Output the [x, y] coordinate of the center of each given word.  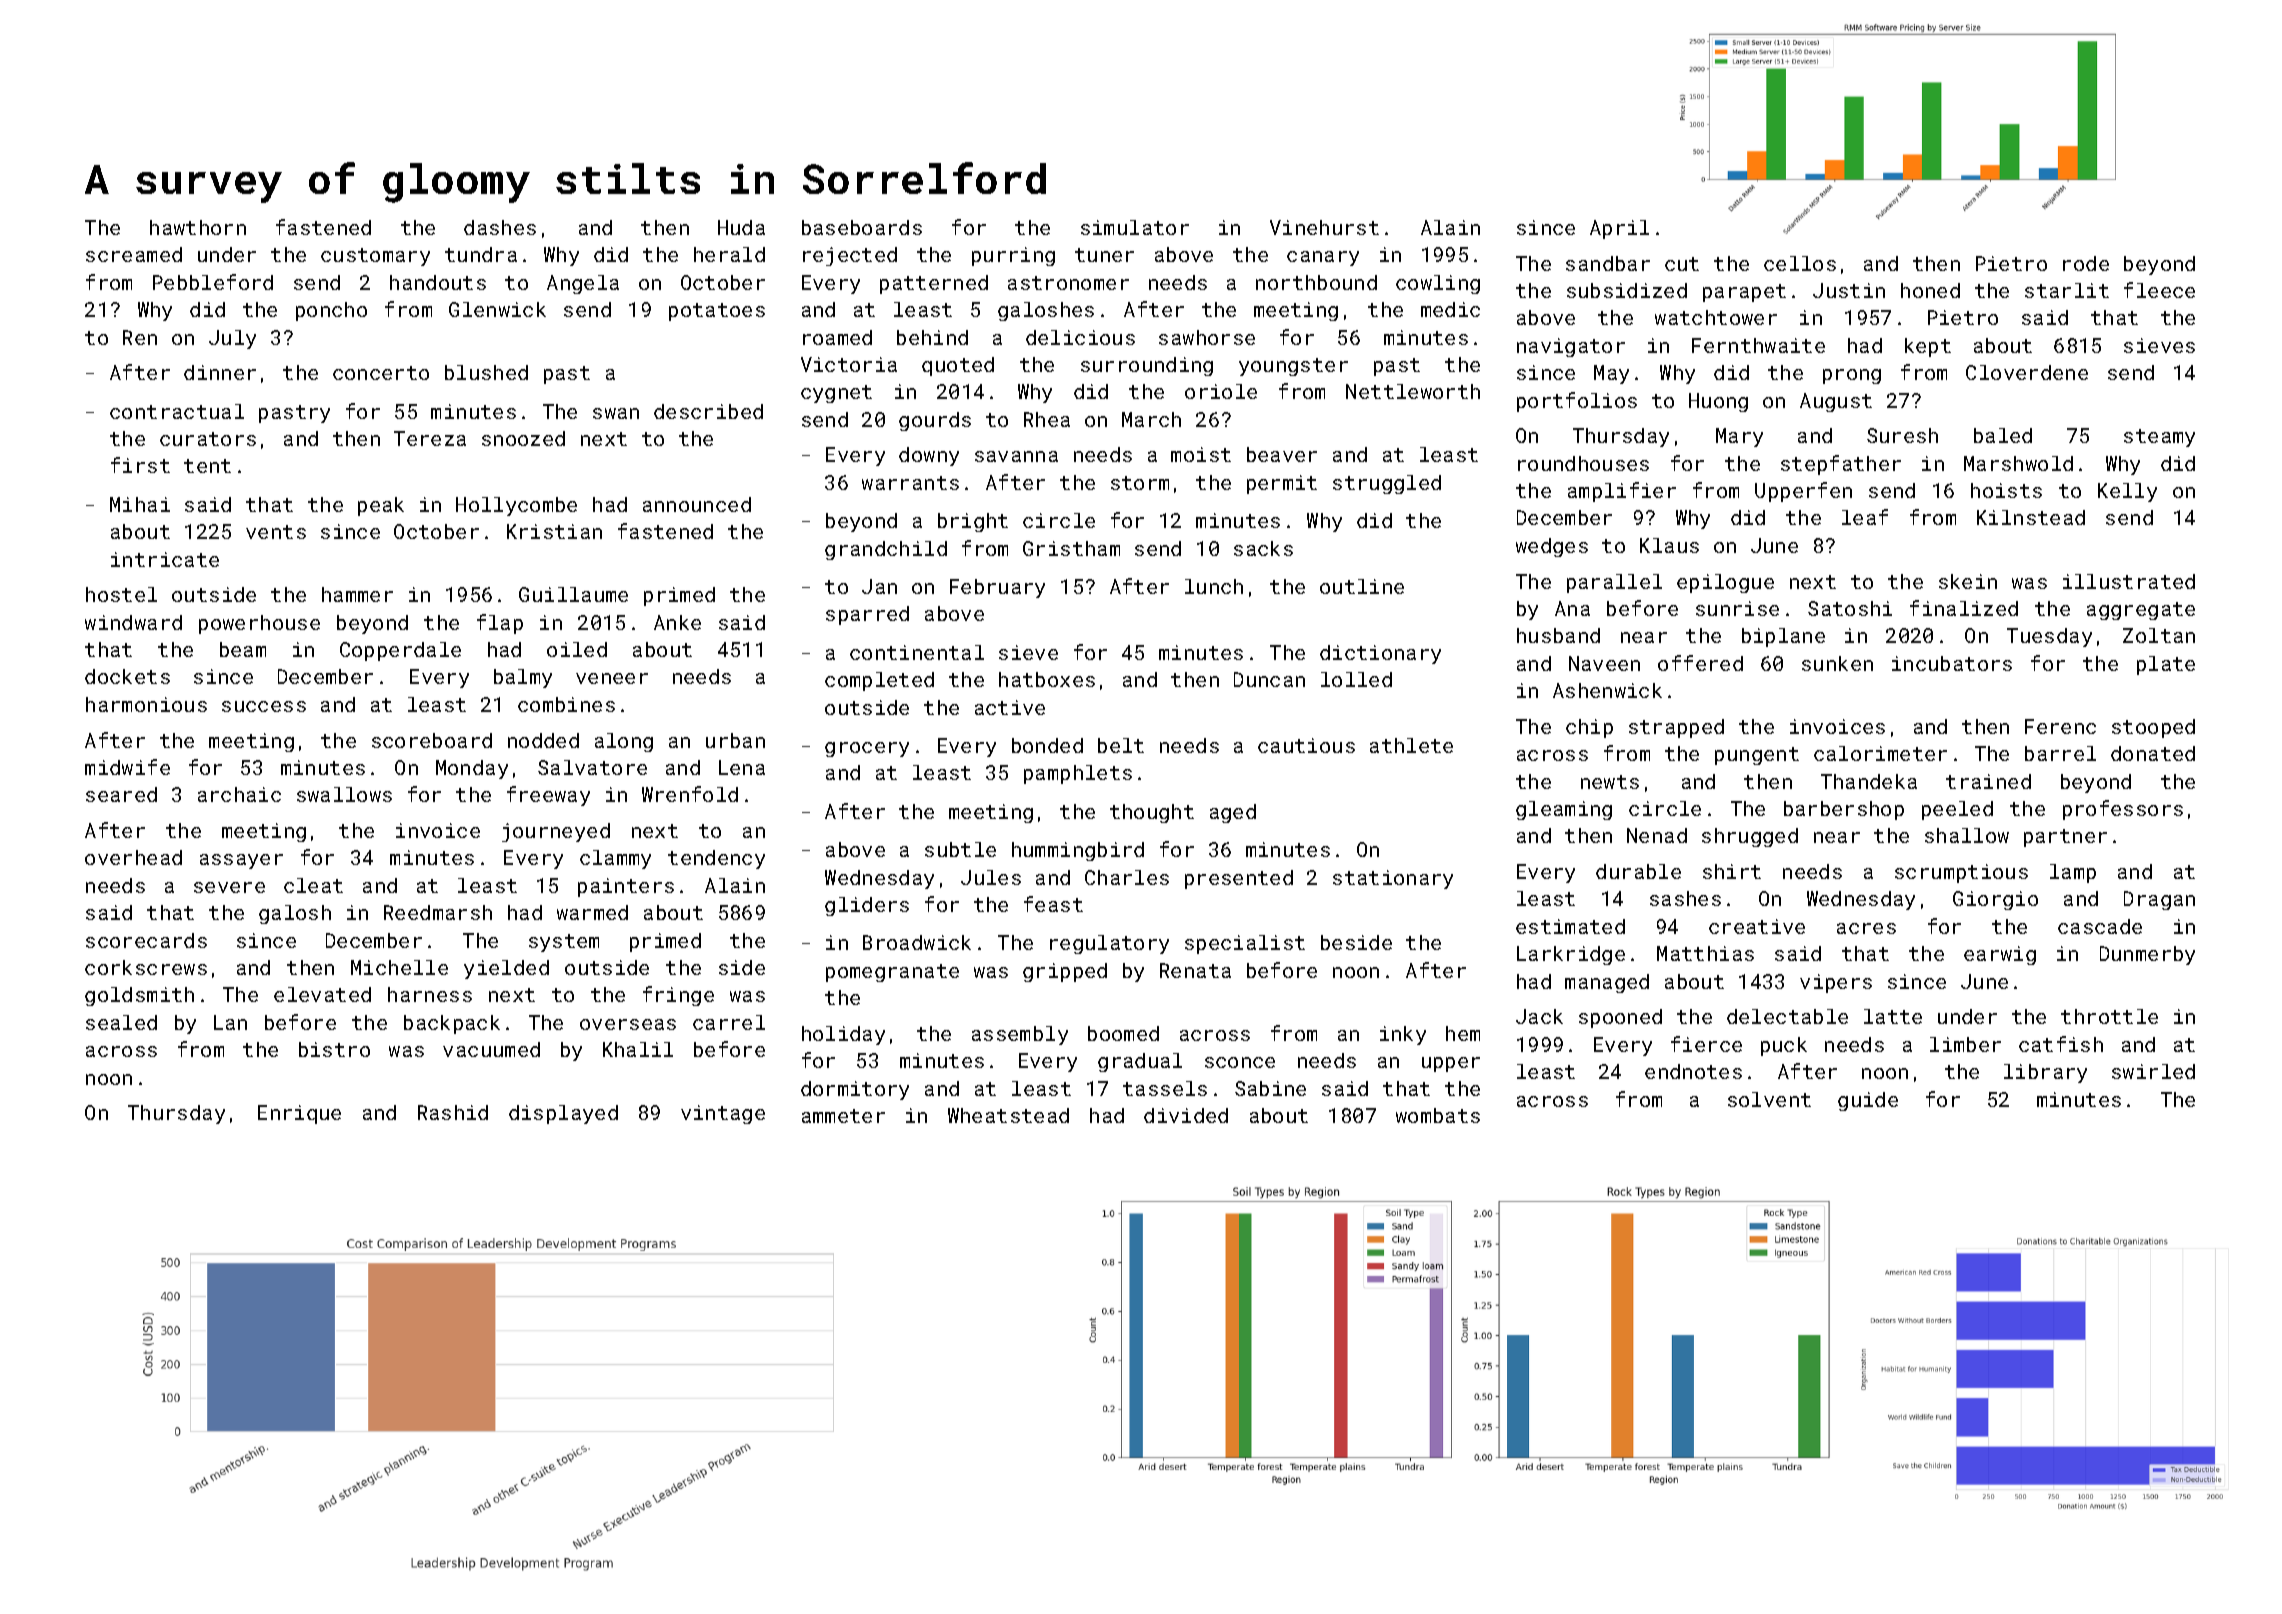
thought [1152, 813]
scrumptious [1961, 873]
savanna [1016, 456]
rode [2086, 263]
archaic [239, 794]
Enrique [299, 1114]
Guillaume [573, 594]
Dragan [2159, 900]
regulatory [1109, 944]
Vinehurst [1324, 227]
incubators [1952, 663]
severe [229, 887]
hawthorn [198, 227]
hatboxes [1047, 679]
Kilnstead [2031, 517]
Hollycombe [516, 506]
